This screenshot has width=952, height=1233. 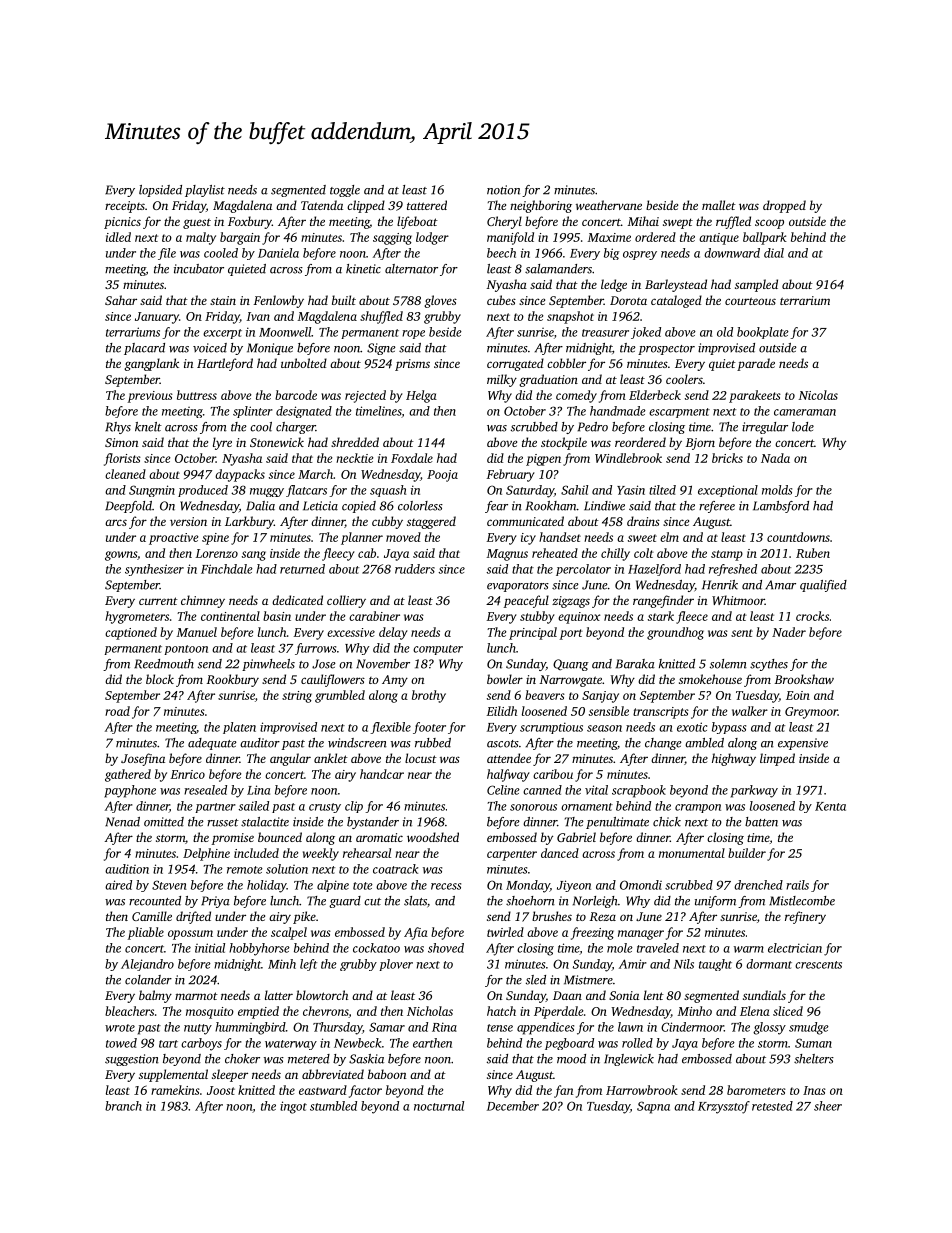 I want to click on Elena, so click(x=755, y=1011).
